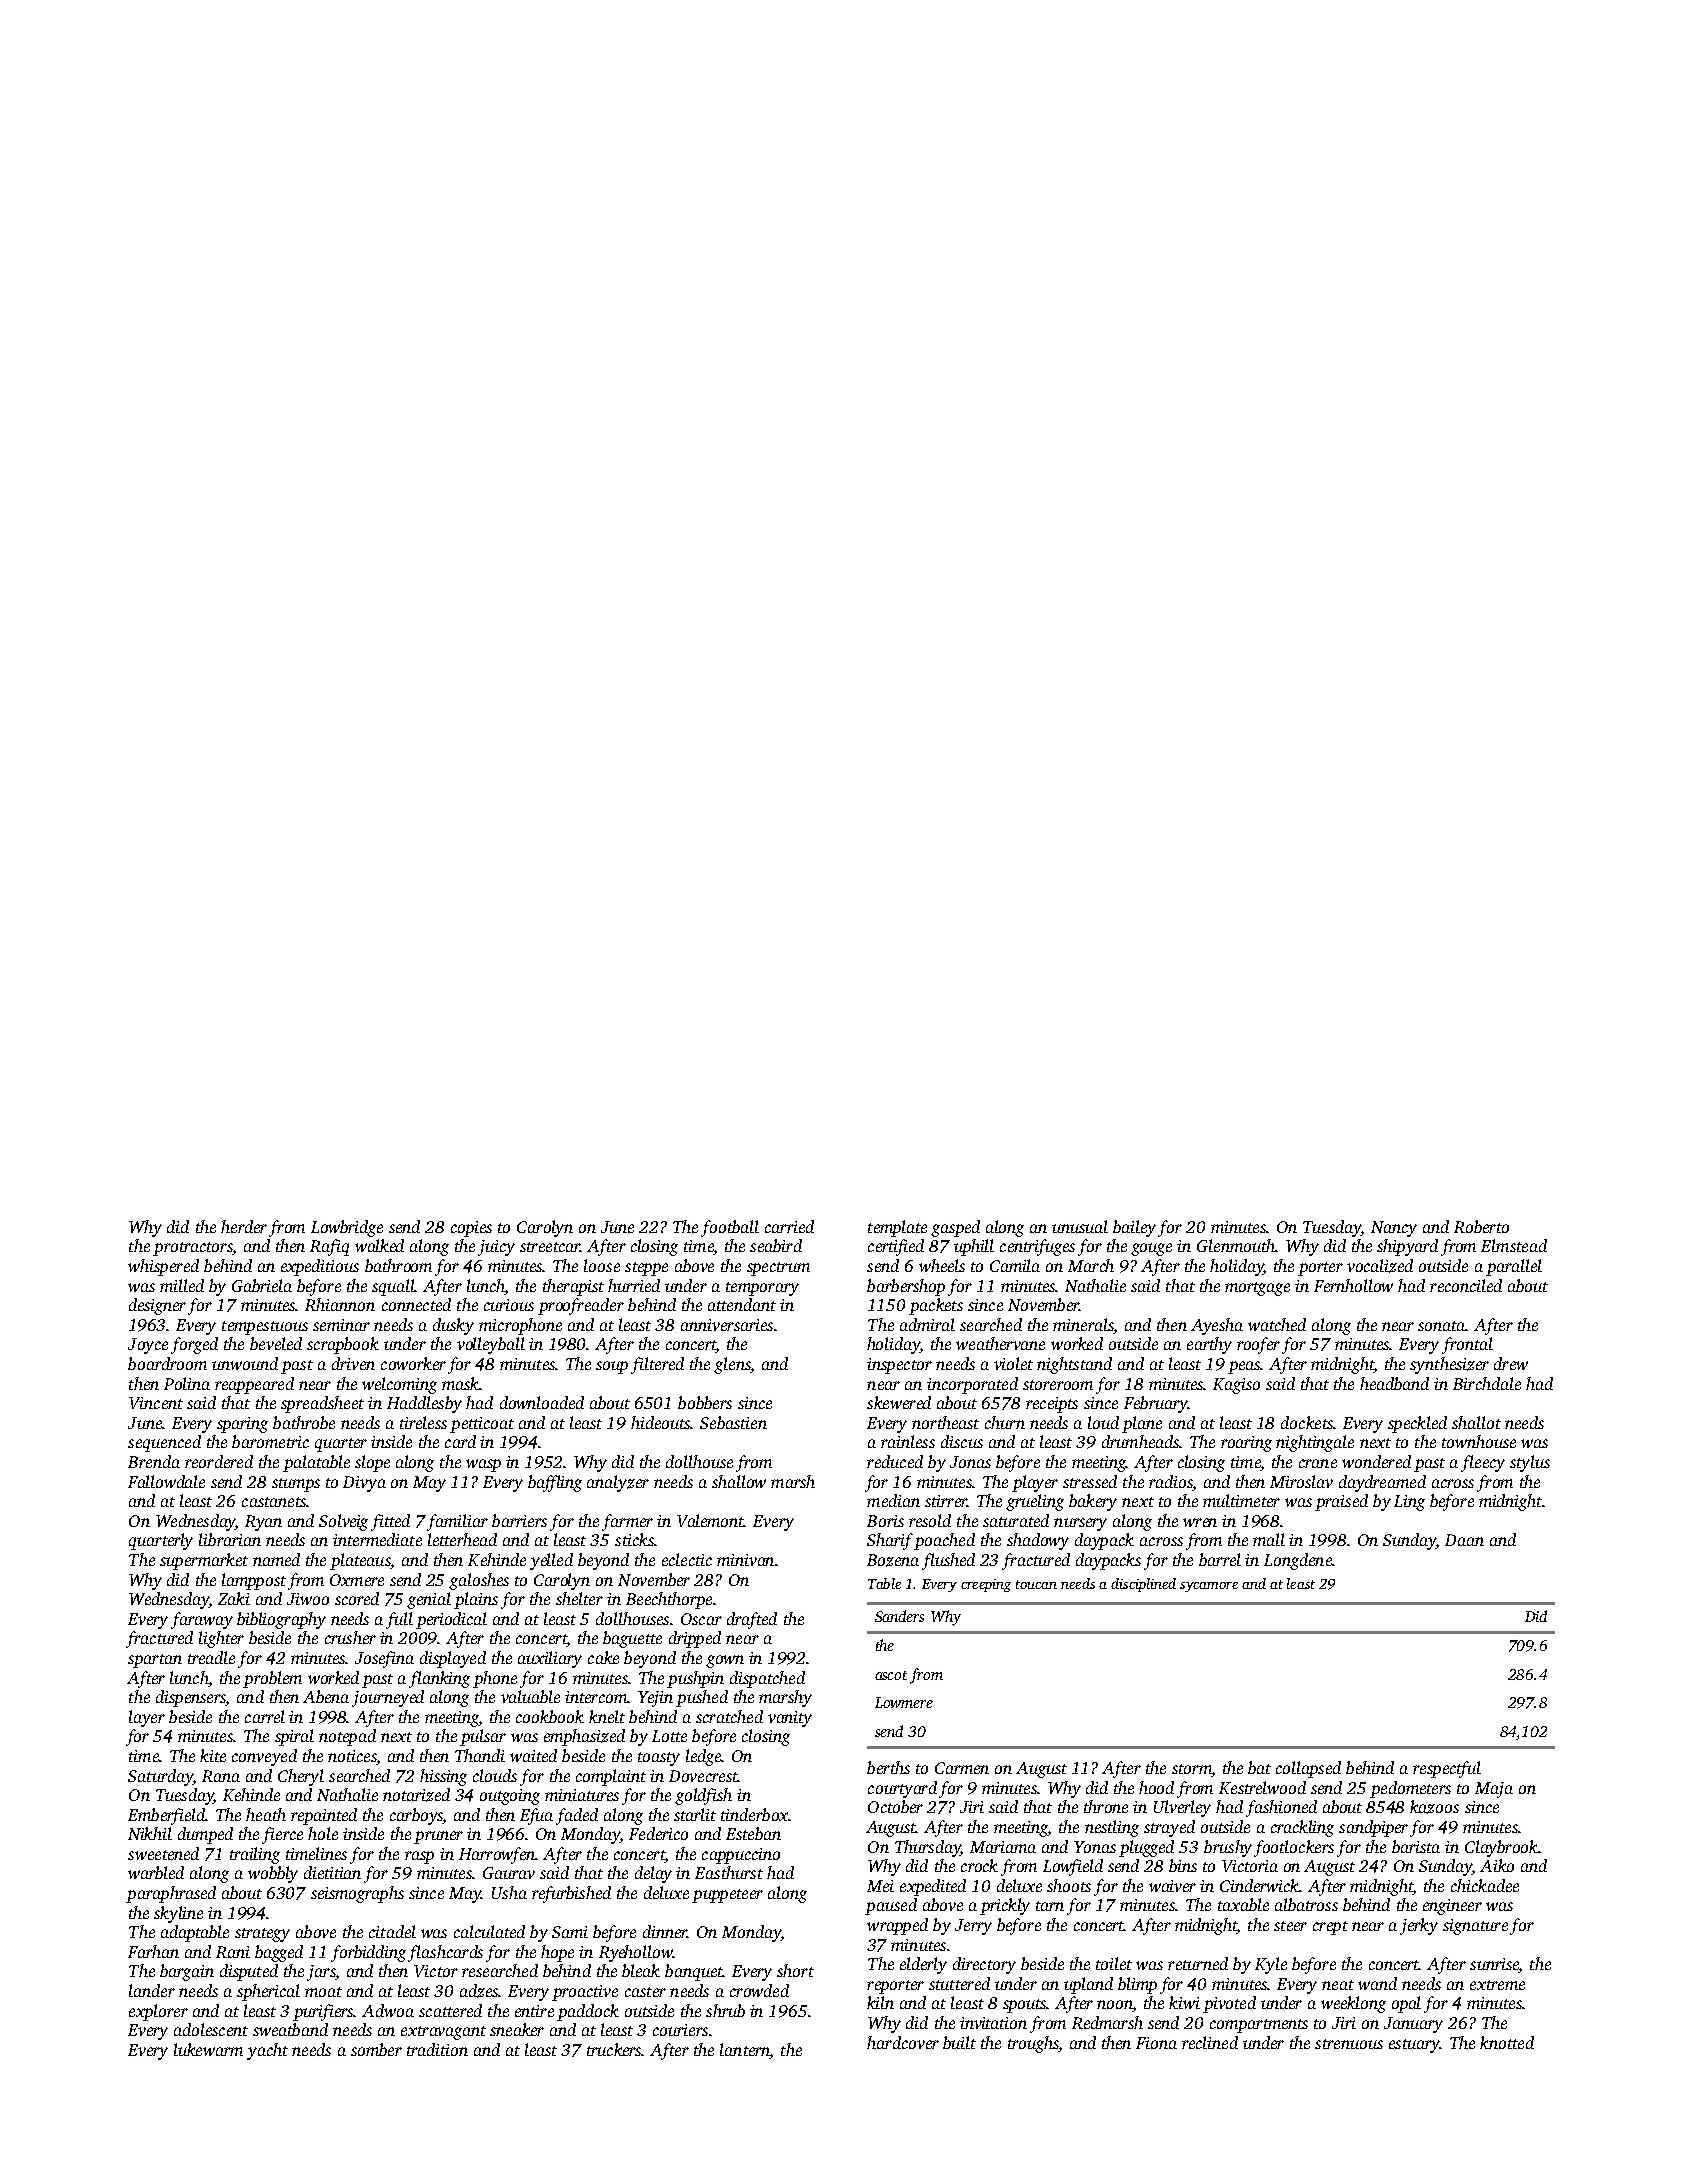 The image size is (1683, 2178). I want to click on sticks, so click(634, 1539).
